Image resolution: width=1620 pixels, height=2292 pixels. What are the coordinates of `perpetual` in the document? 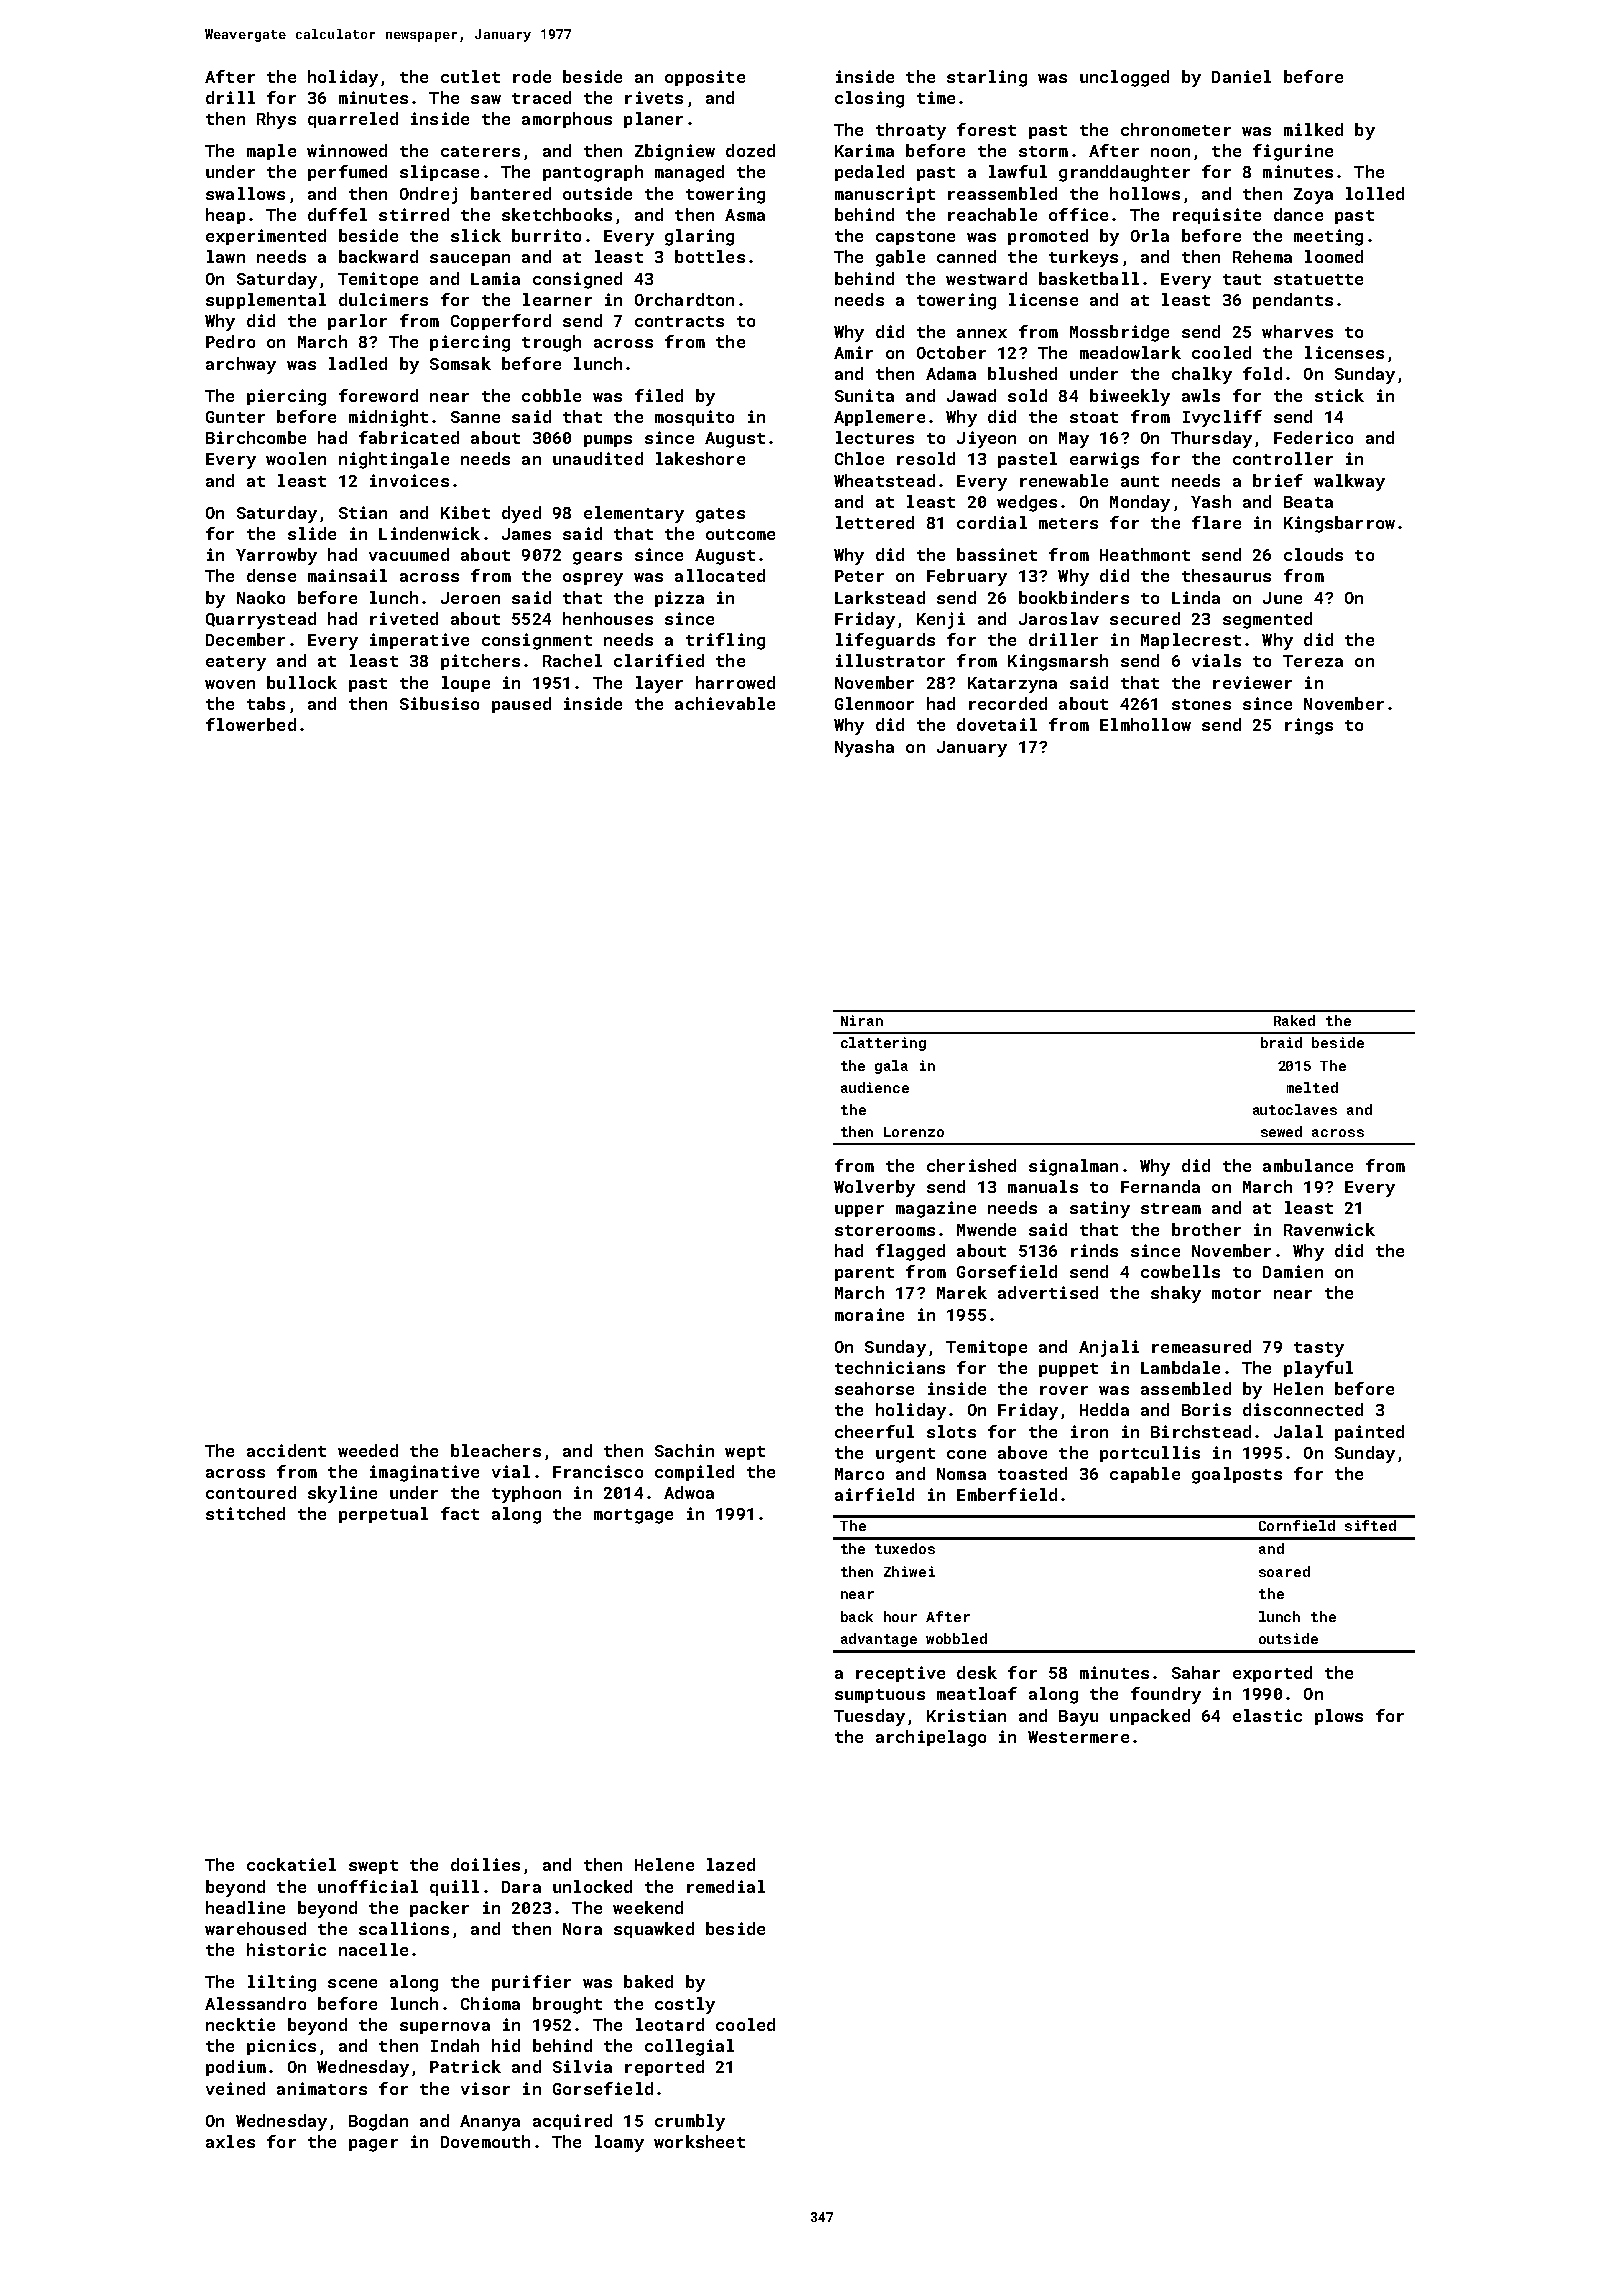 It's located at (383, 1515).
